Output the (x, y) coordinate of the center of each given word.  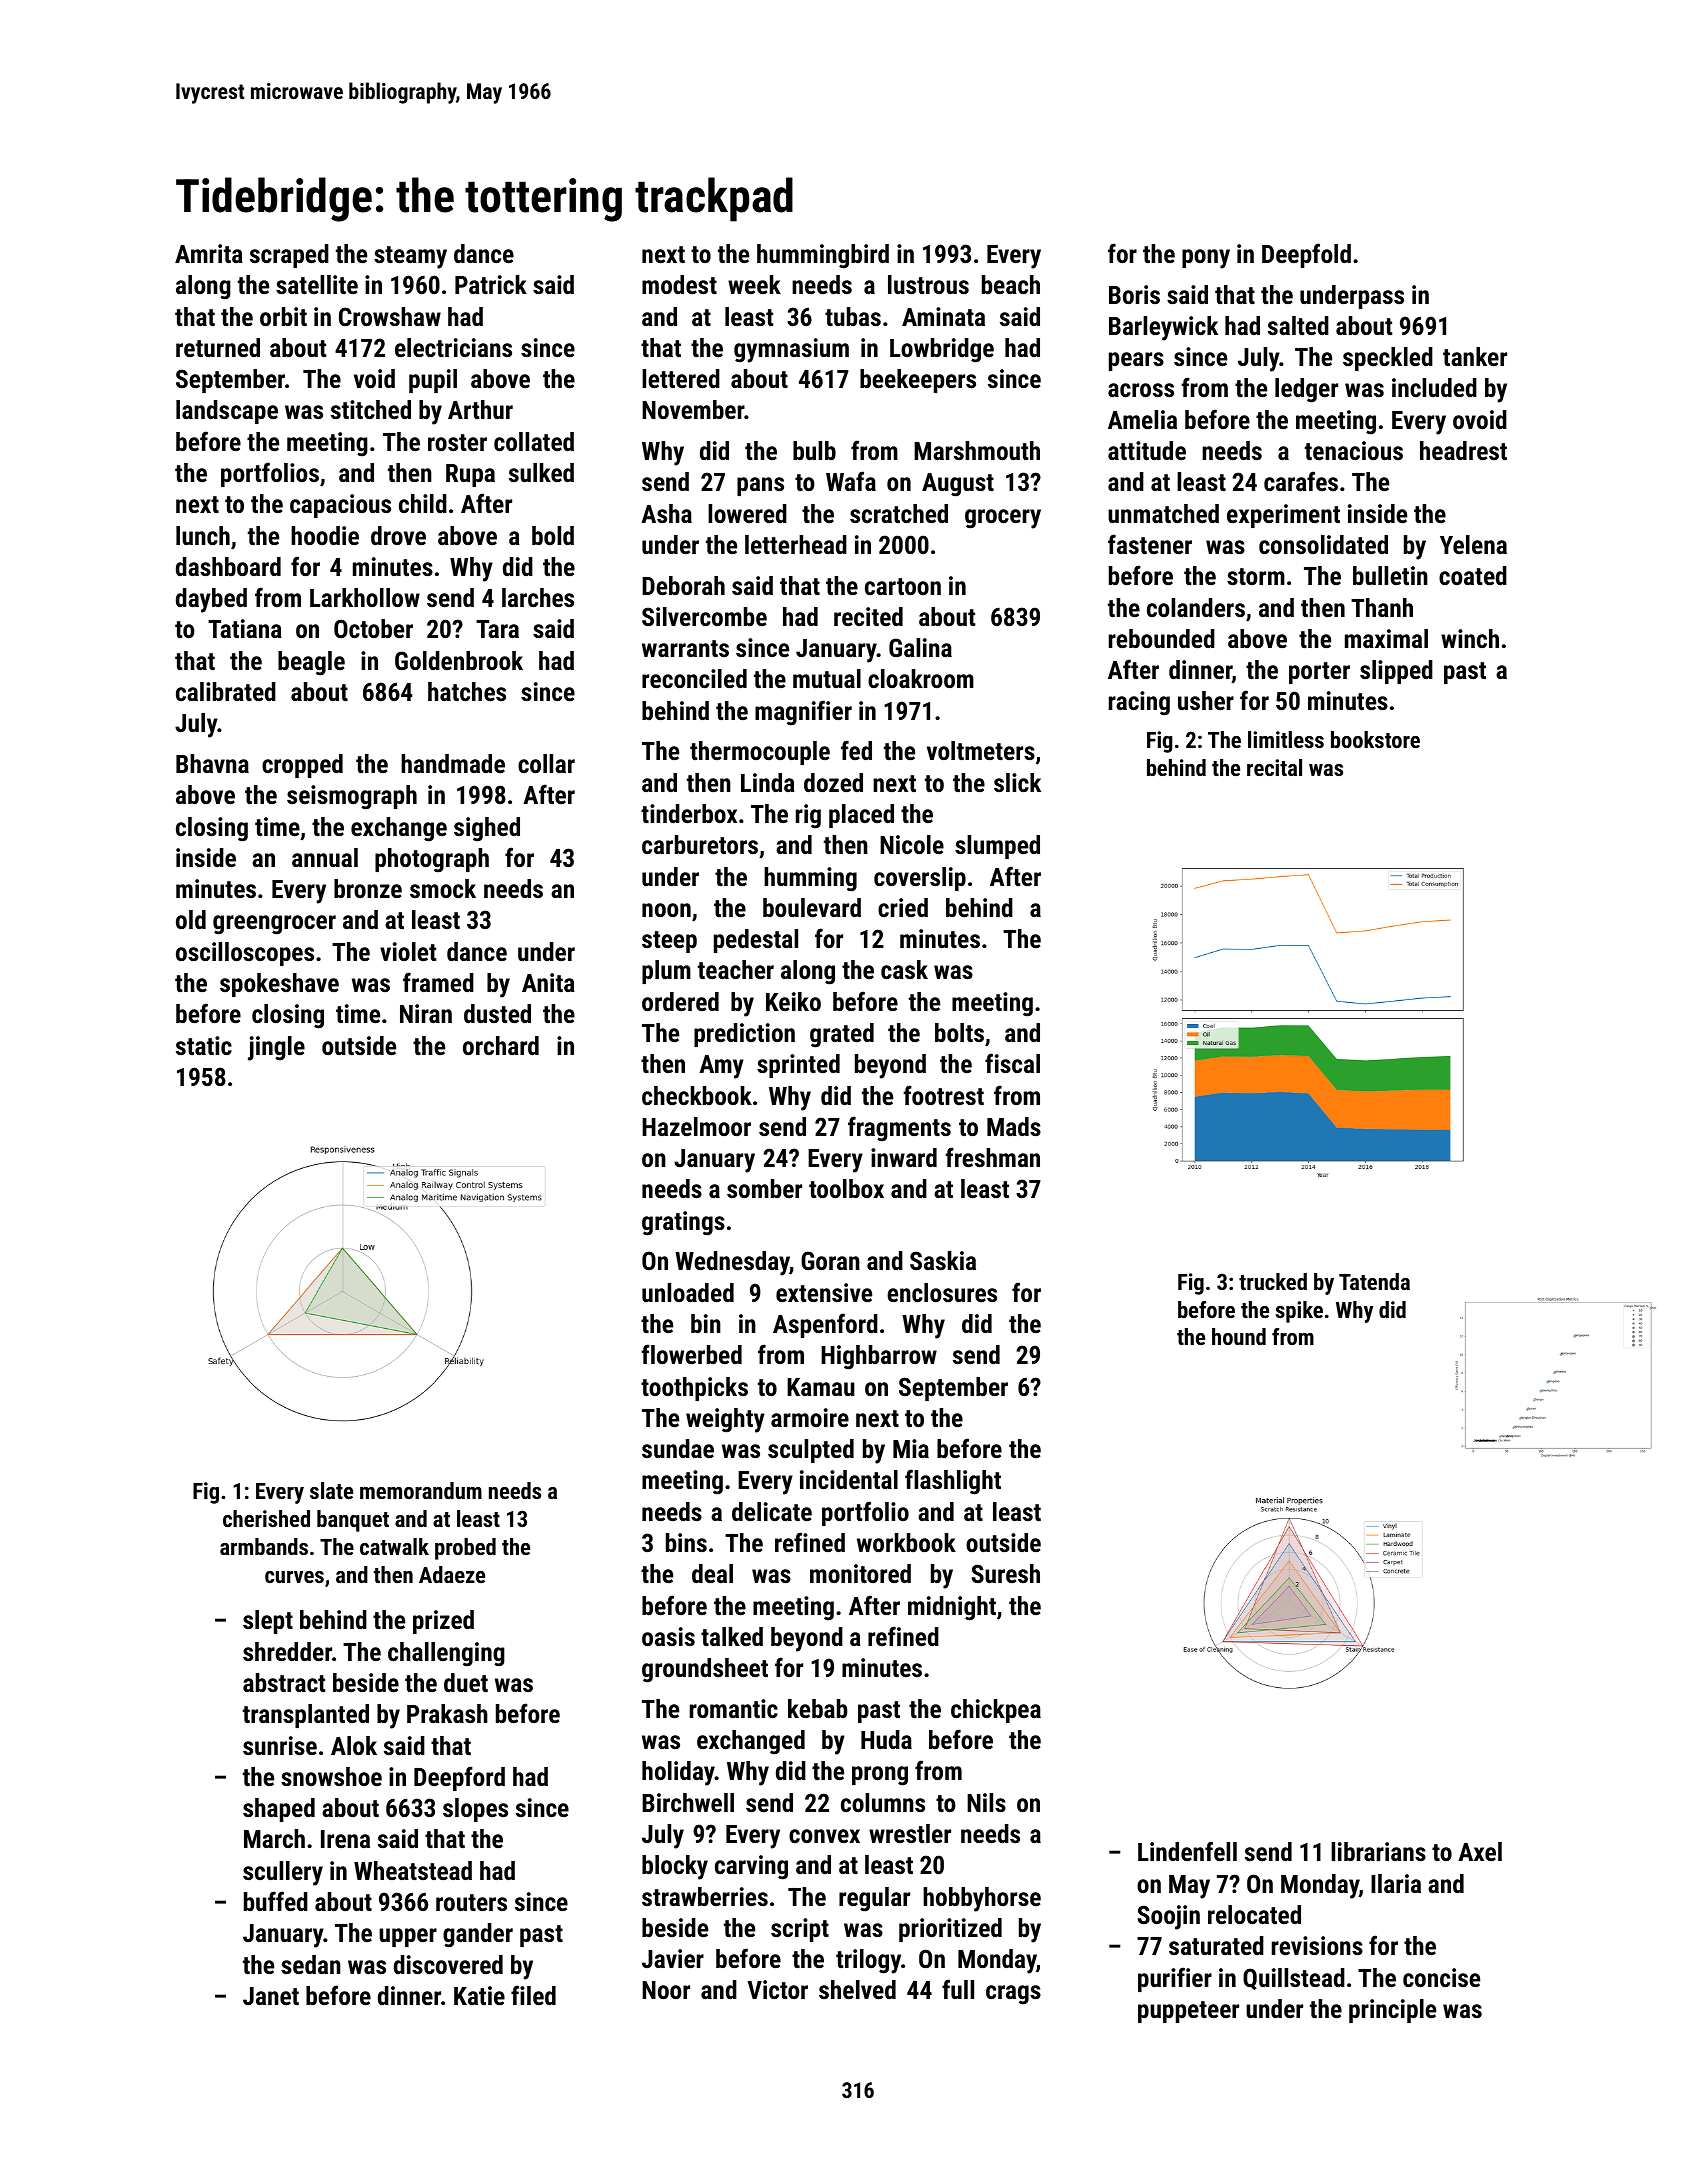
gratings (683, 1223)
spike (1299, 1312)
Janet (271, 1996)
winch (1470, 638)
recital (1274, 767)
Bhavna (212, 763)
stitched (371, 409)
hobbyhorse (982, 1899)
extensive (824, 1292)
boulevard (812, 907)
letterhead (796, 544)
